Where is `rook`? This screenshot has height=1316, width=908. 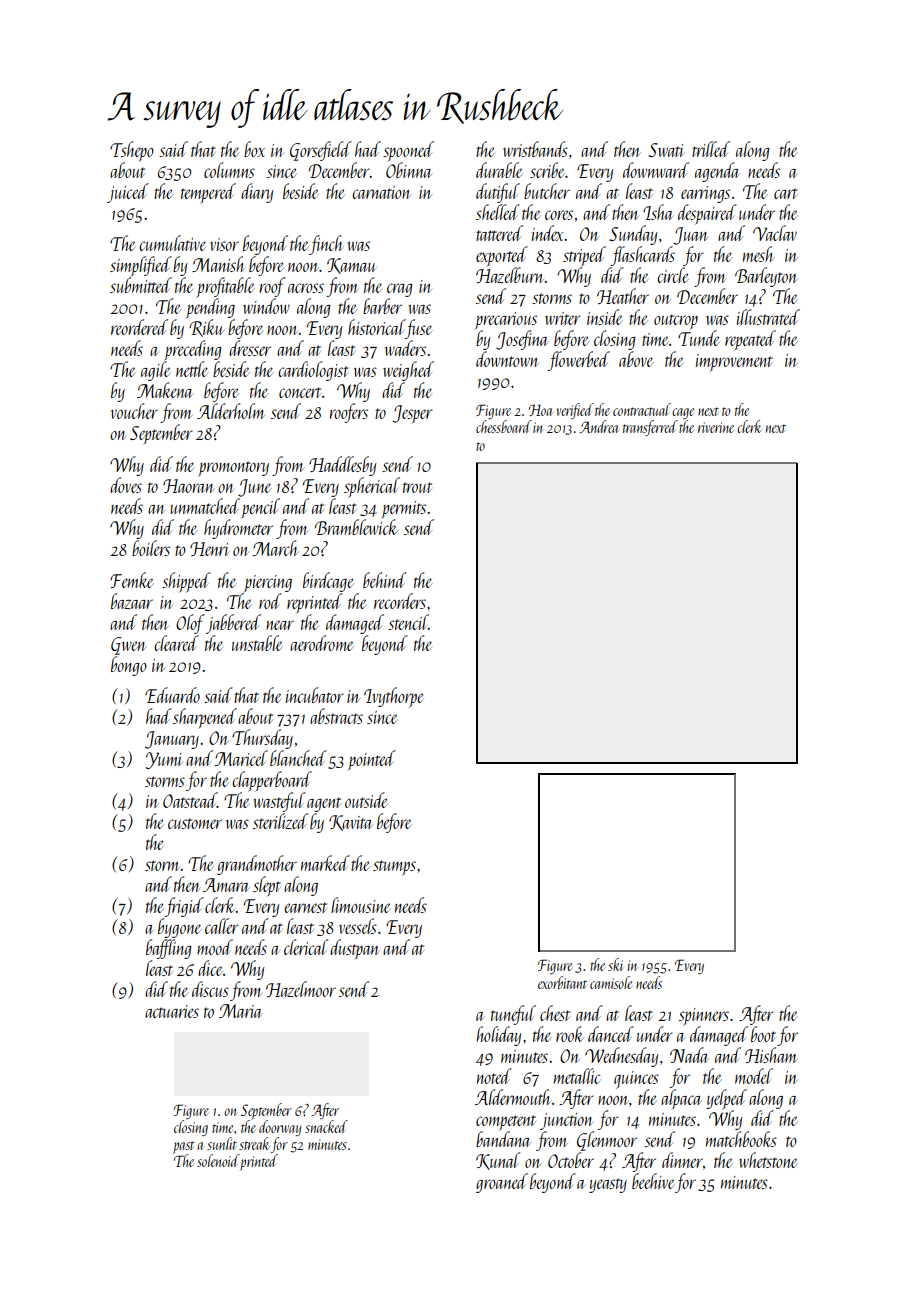
rook is located at coordinates (569, 1034).
